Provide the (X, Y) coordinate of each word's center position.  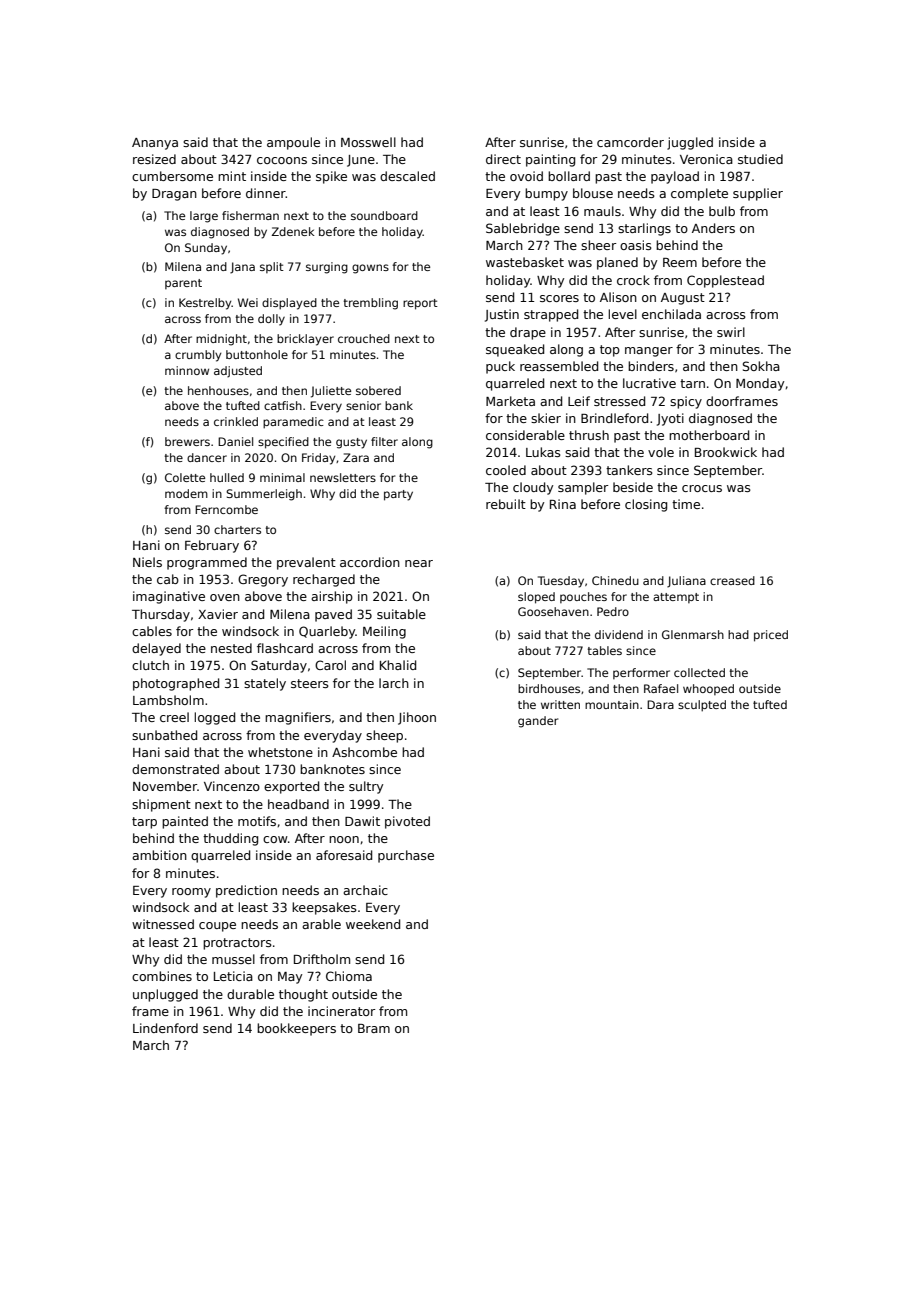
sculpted (702, 706)
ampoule (293, 143)
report (420, 304)
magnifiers (298, 718)
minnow (187, 370)
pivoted (407, 822)
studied (760, 159)
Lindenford (165, 1028)
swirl (731, 332)
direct (503, 159)
